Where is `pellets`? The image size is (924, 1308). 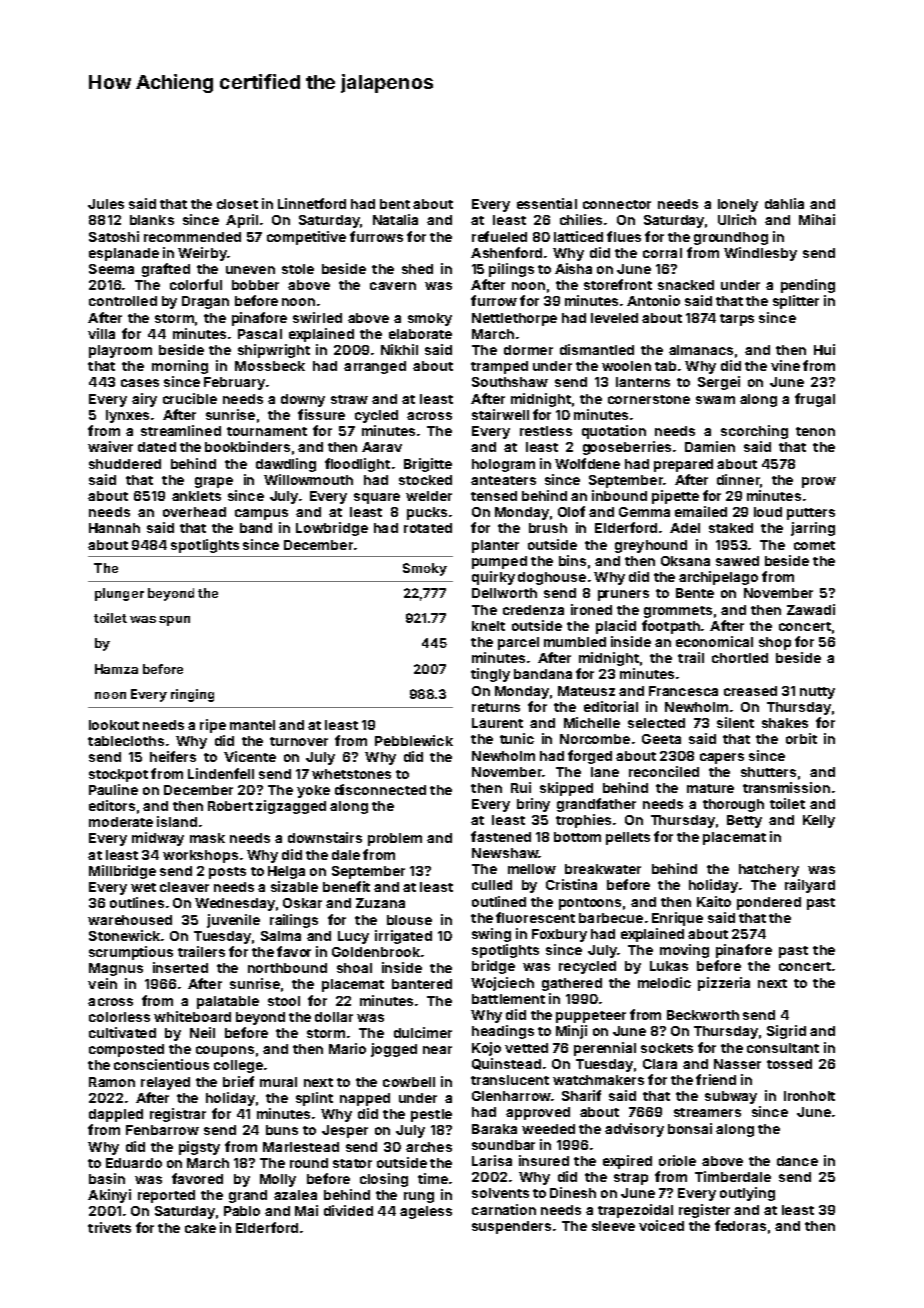
pellets is located at coordinates (628, 838).
